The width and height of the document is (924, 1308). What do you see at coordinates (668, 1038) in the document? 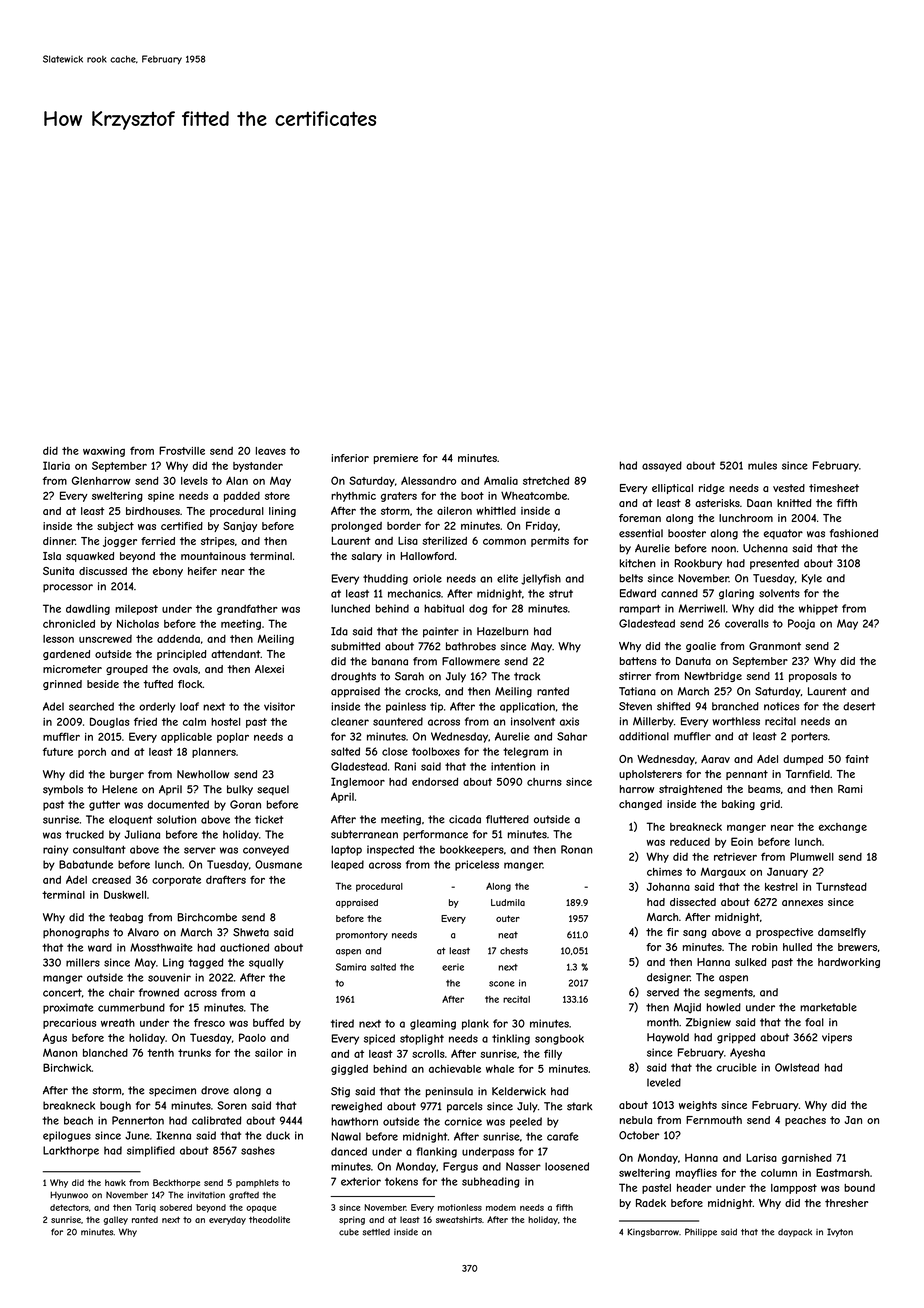
I see `Haywold` at bounding box center [668, 1038].
